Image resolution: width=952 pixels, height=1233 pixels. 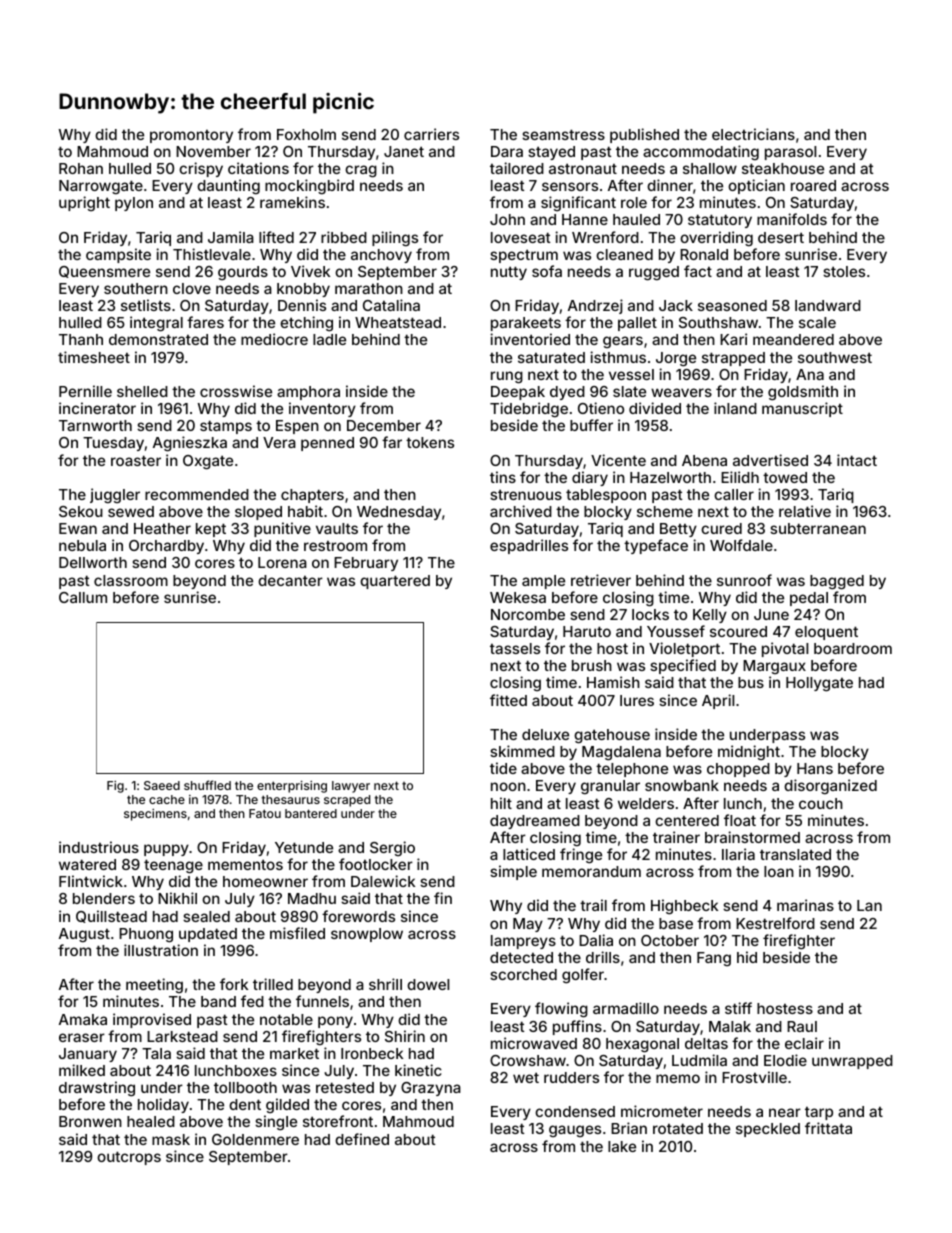 What do you see at coordinates (534, 1043) in the page?
I see `microwaved` at bounding box center [534, 1043].
